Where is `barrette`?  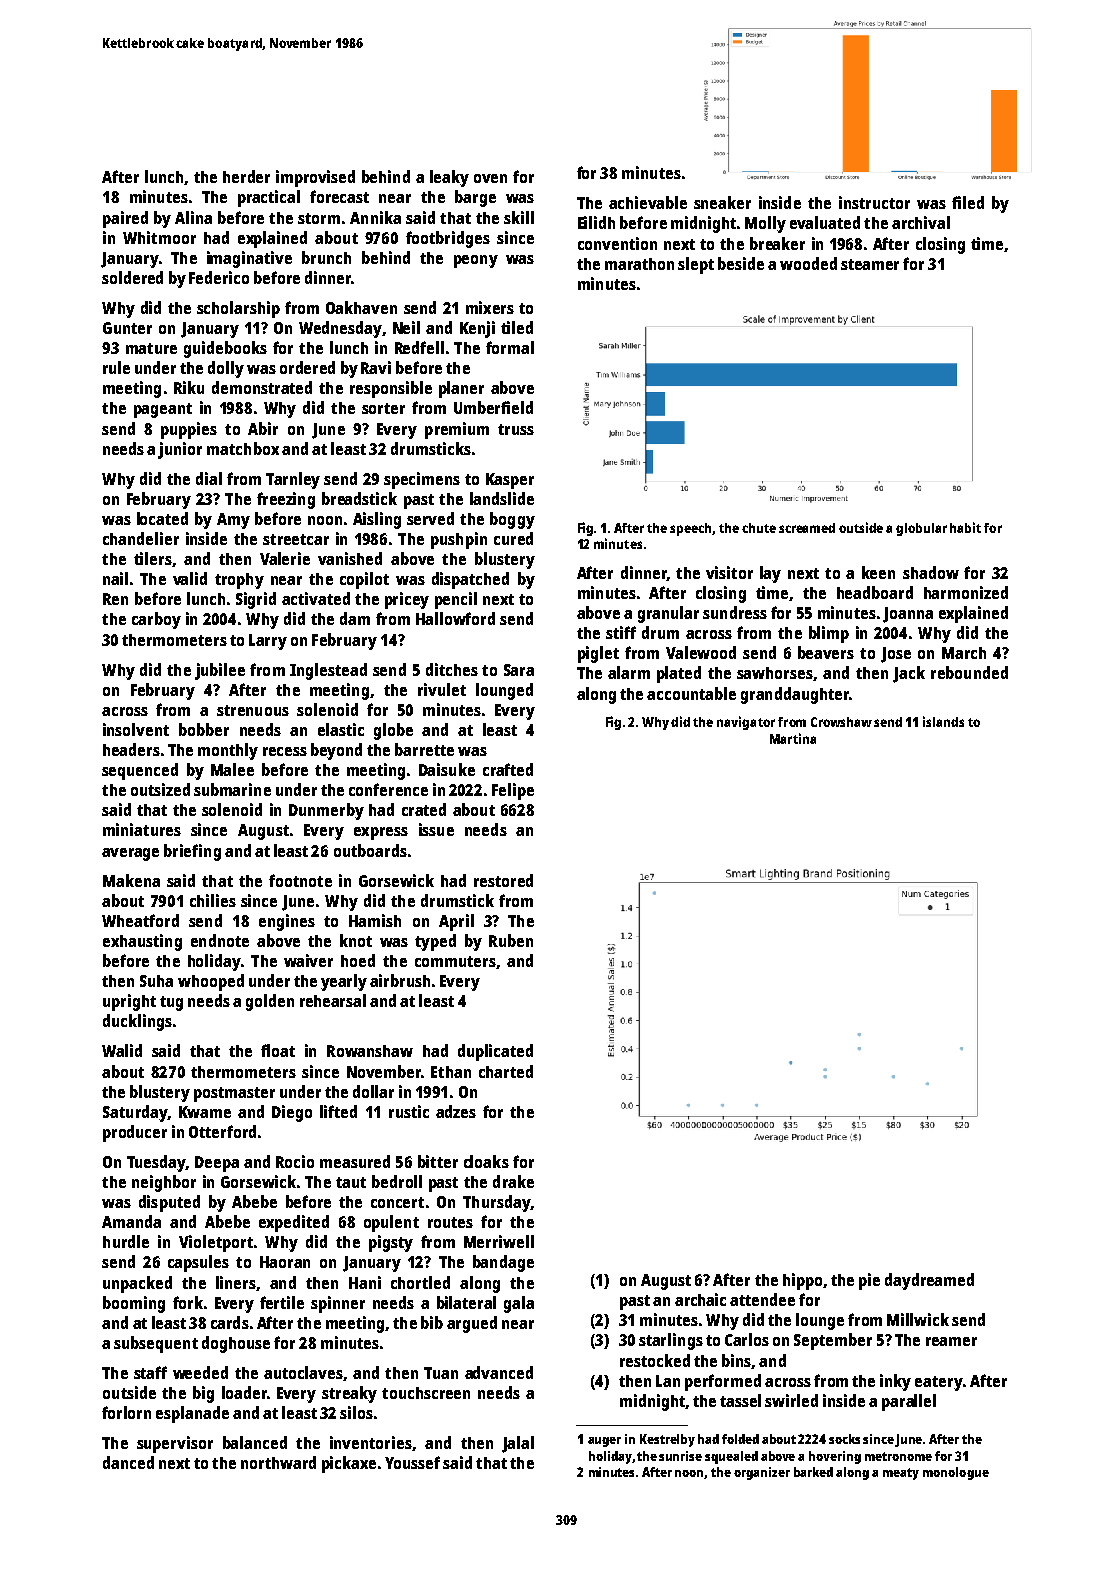
barrette is located at coordinates (424, 749).
